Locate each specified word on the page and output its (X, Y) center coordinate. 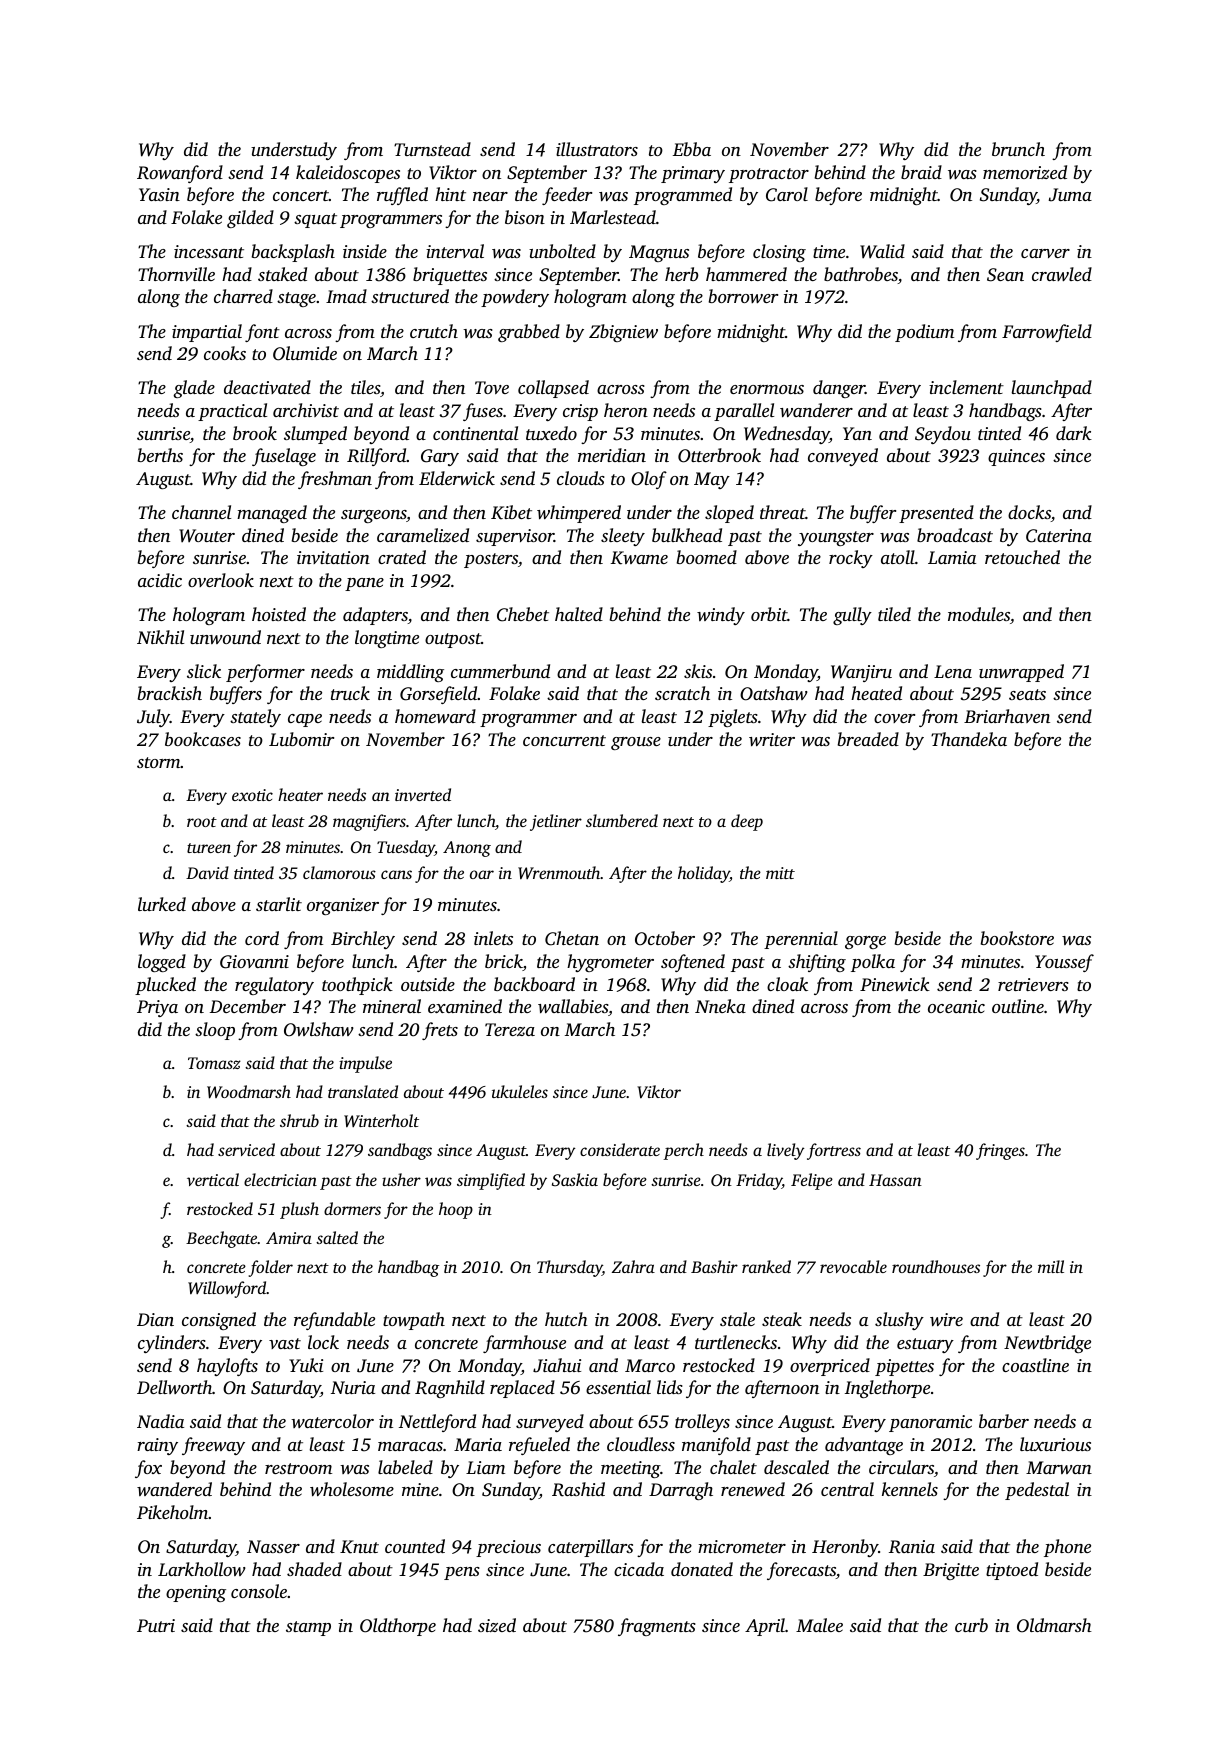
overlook (221, 580)
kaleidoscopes (348, 174)
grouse (636, 743)
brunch (1018, 149)
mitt (780, 873)
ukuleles (520, 1091)
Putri (156, 1625)
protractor (769, 175)
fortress (834, 1151)
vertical (213, 1179)
